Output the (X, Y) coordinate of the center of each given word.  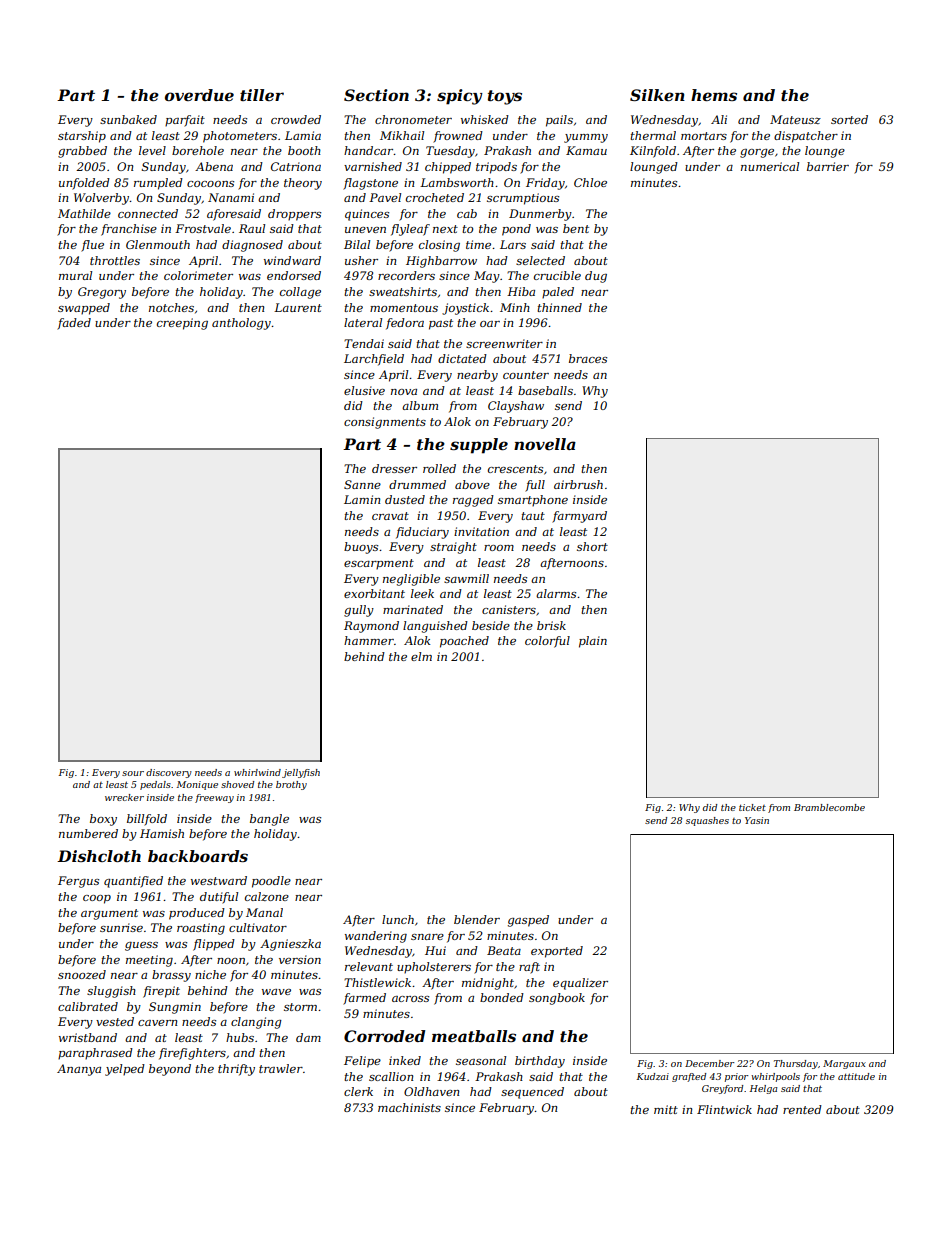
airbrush (578, 484)
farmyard (579, 517)
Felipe (362, 1062)
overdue (199, 95)
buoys (361, 548)
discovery (169, 773)
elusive (364, 390)
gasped (528, 921)
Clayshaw (516, 407)
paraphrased (95, 1054)
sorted (849, 119)
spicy (460, 97)
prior (736, 1077)
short (592, 546)
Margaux (844, 1064)
